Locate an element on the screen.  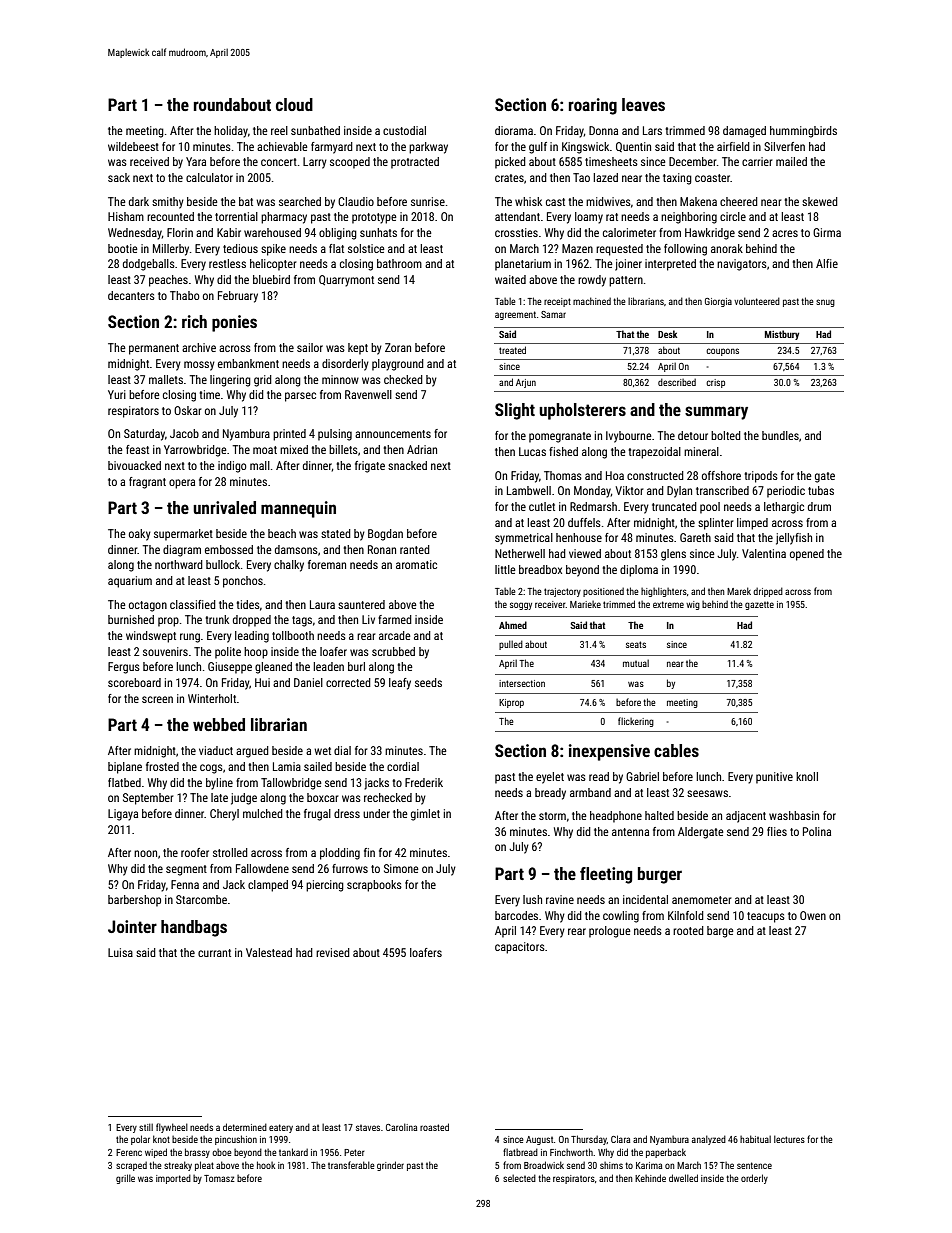
cloud is located at coordinates (294, 104).
